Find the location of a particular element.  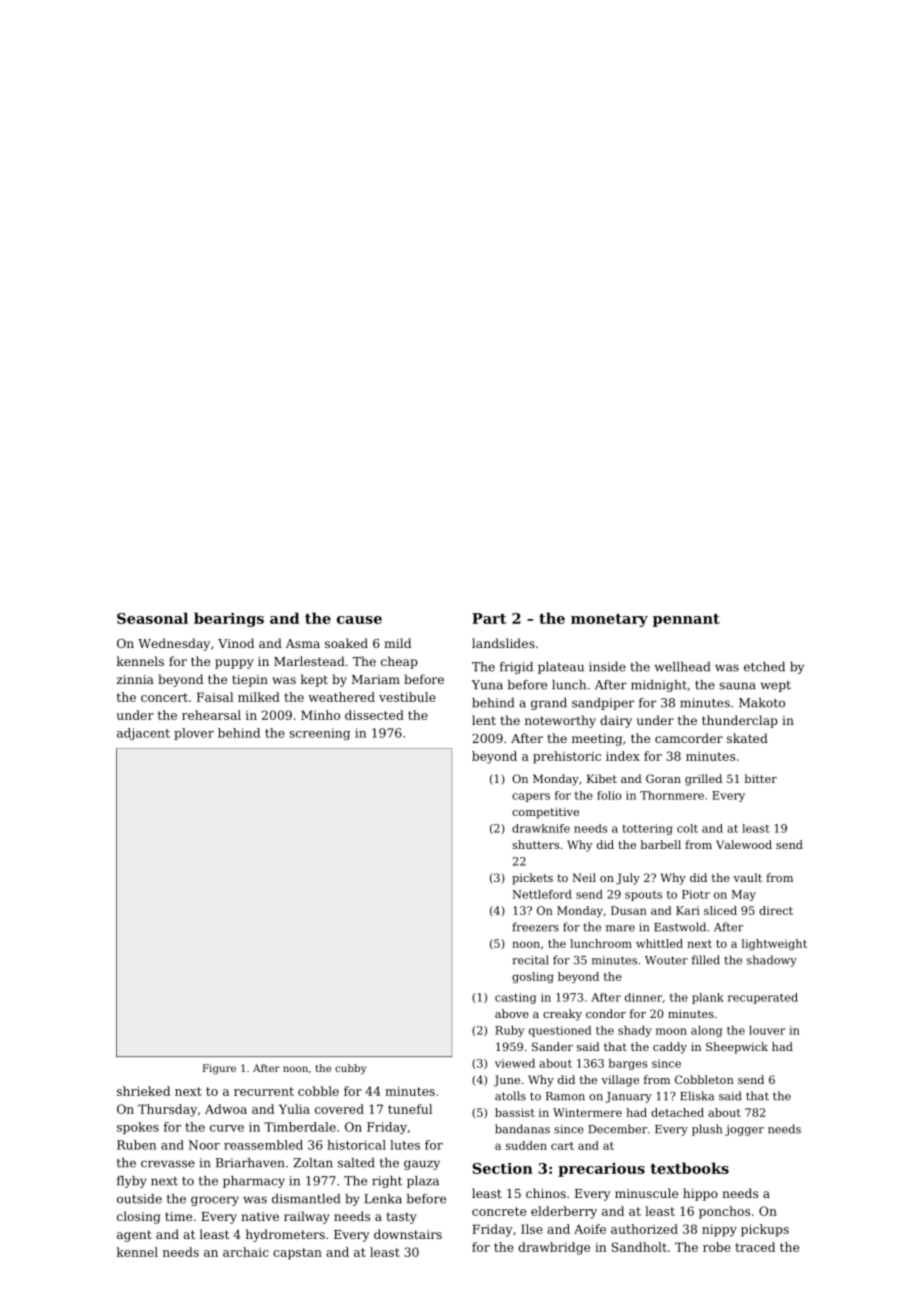

Figure is located at coordinates (219, 1069).
